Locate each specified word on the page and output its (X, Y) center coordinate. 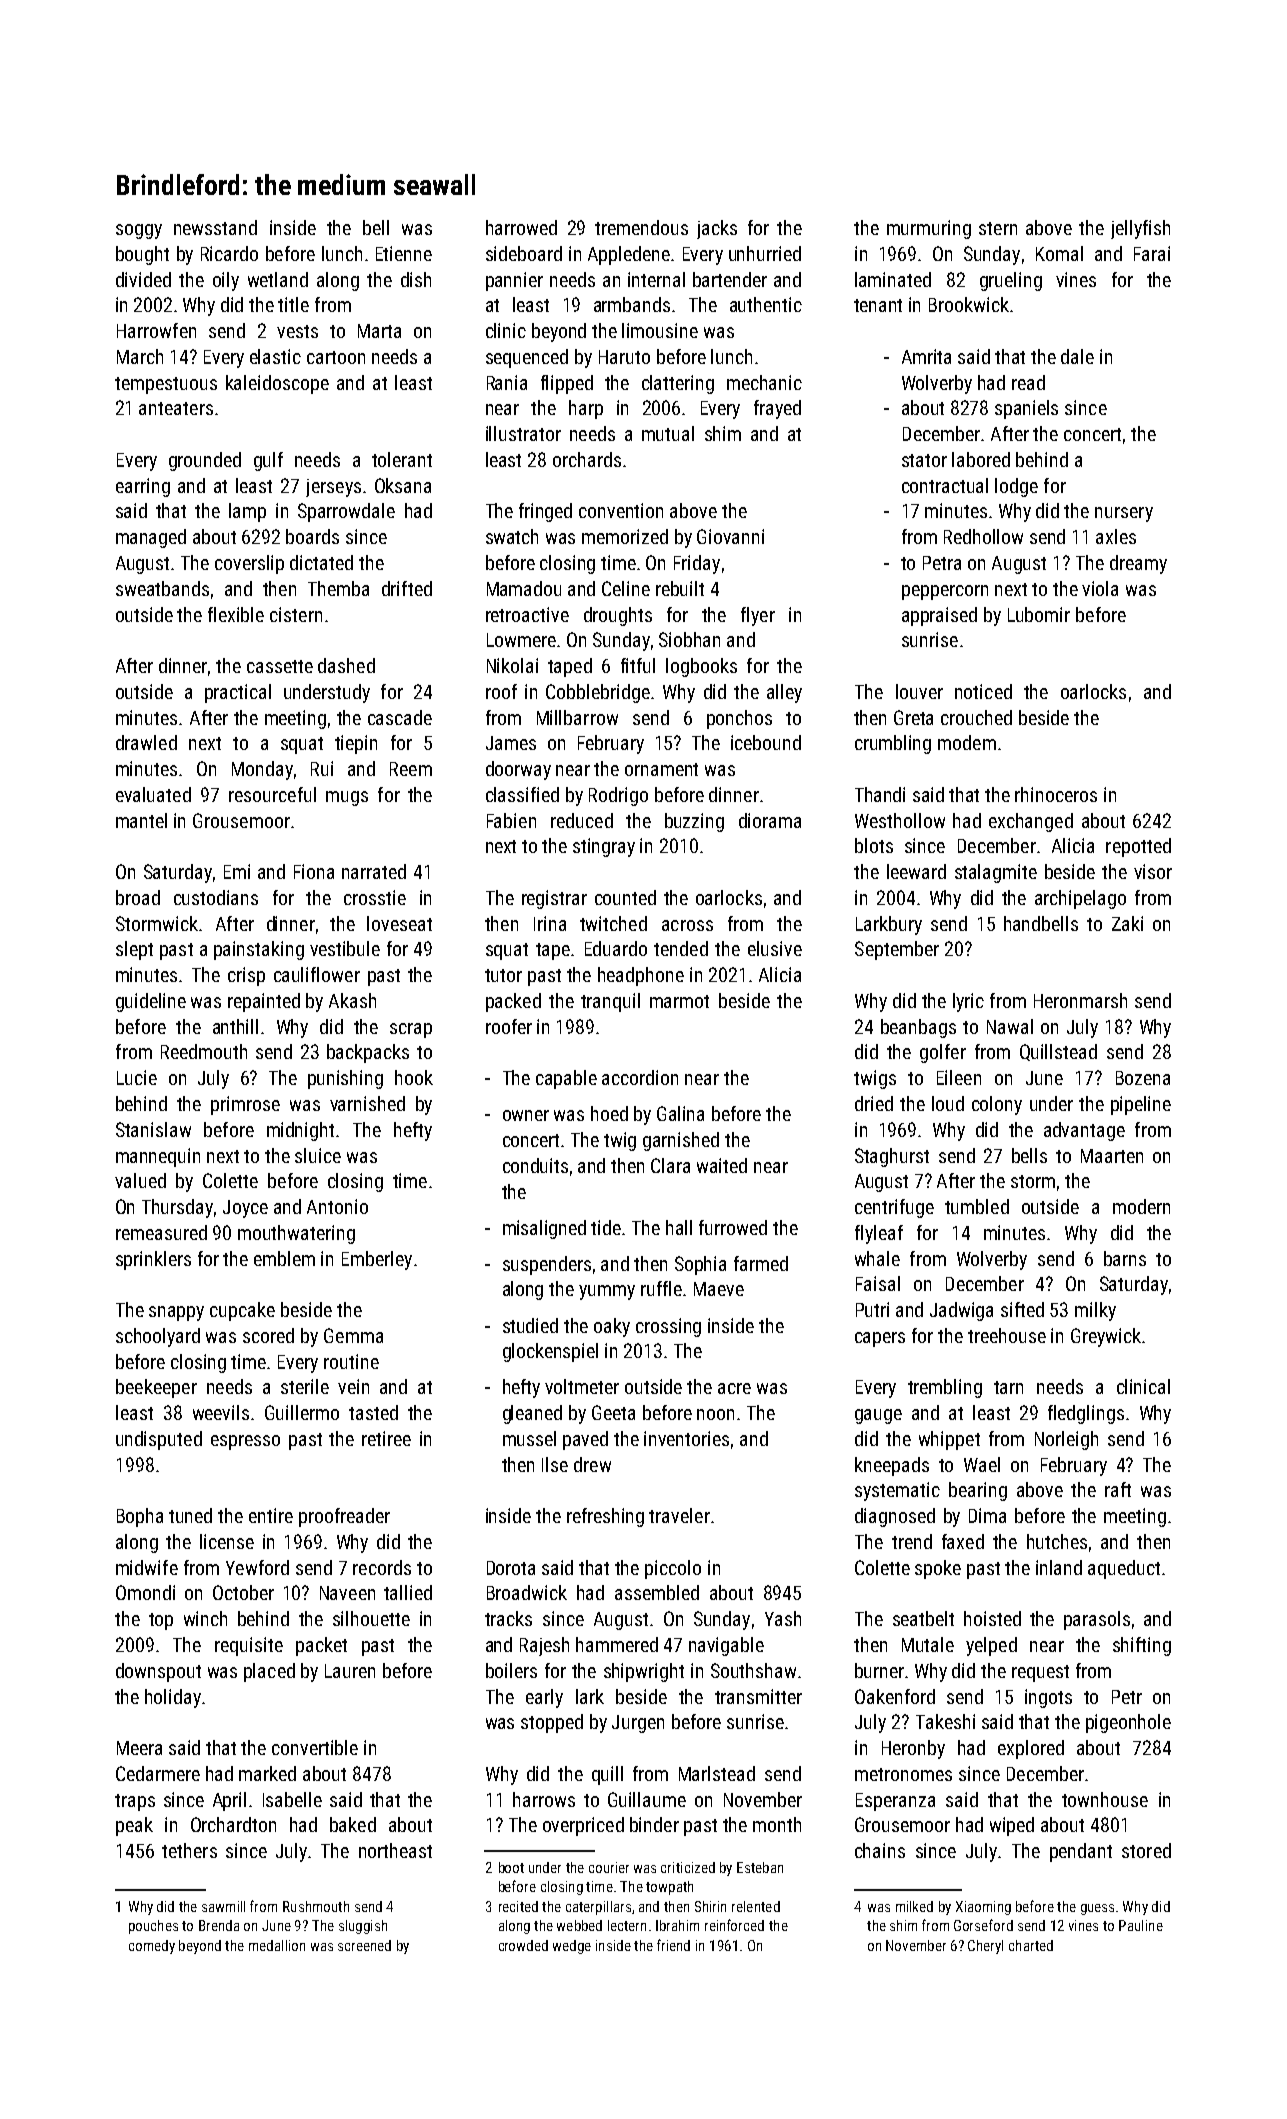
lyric (968, 1002)
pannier (514, 281)
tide (606, 1227)
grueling (1011, 281)
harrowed (521, 227)
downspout (158, 1672)
